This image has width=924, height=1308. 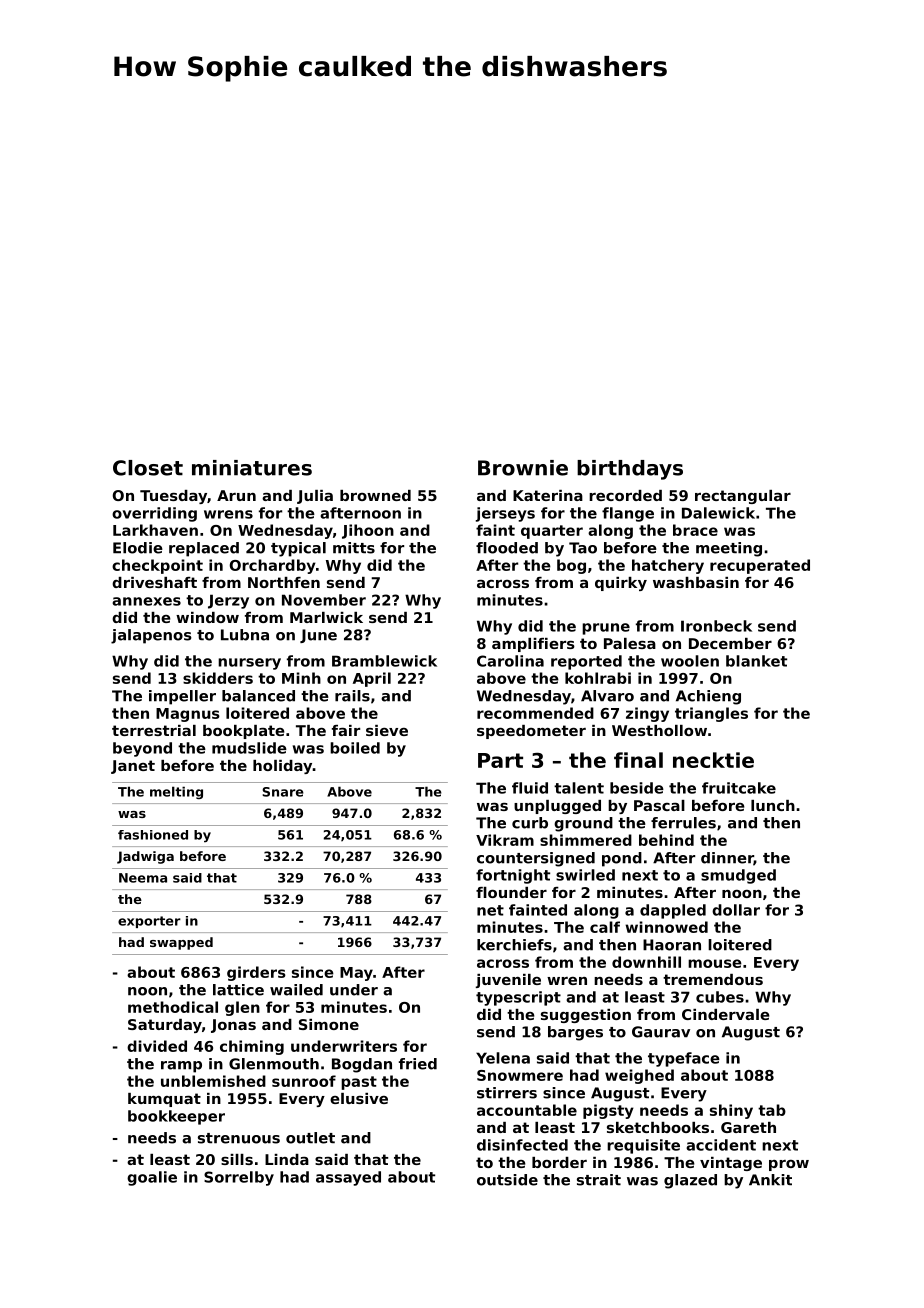 I want to click on Julia, so click(x=315, y=497).
